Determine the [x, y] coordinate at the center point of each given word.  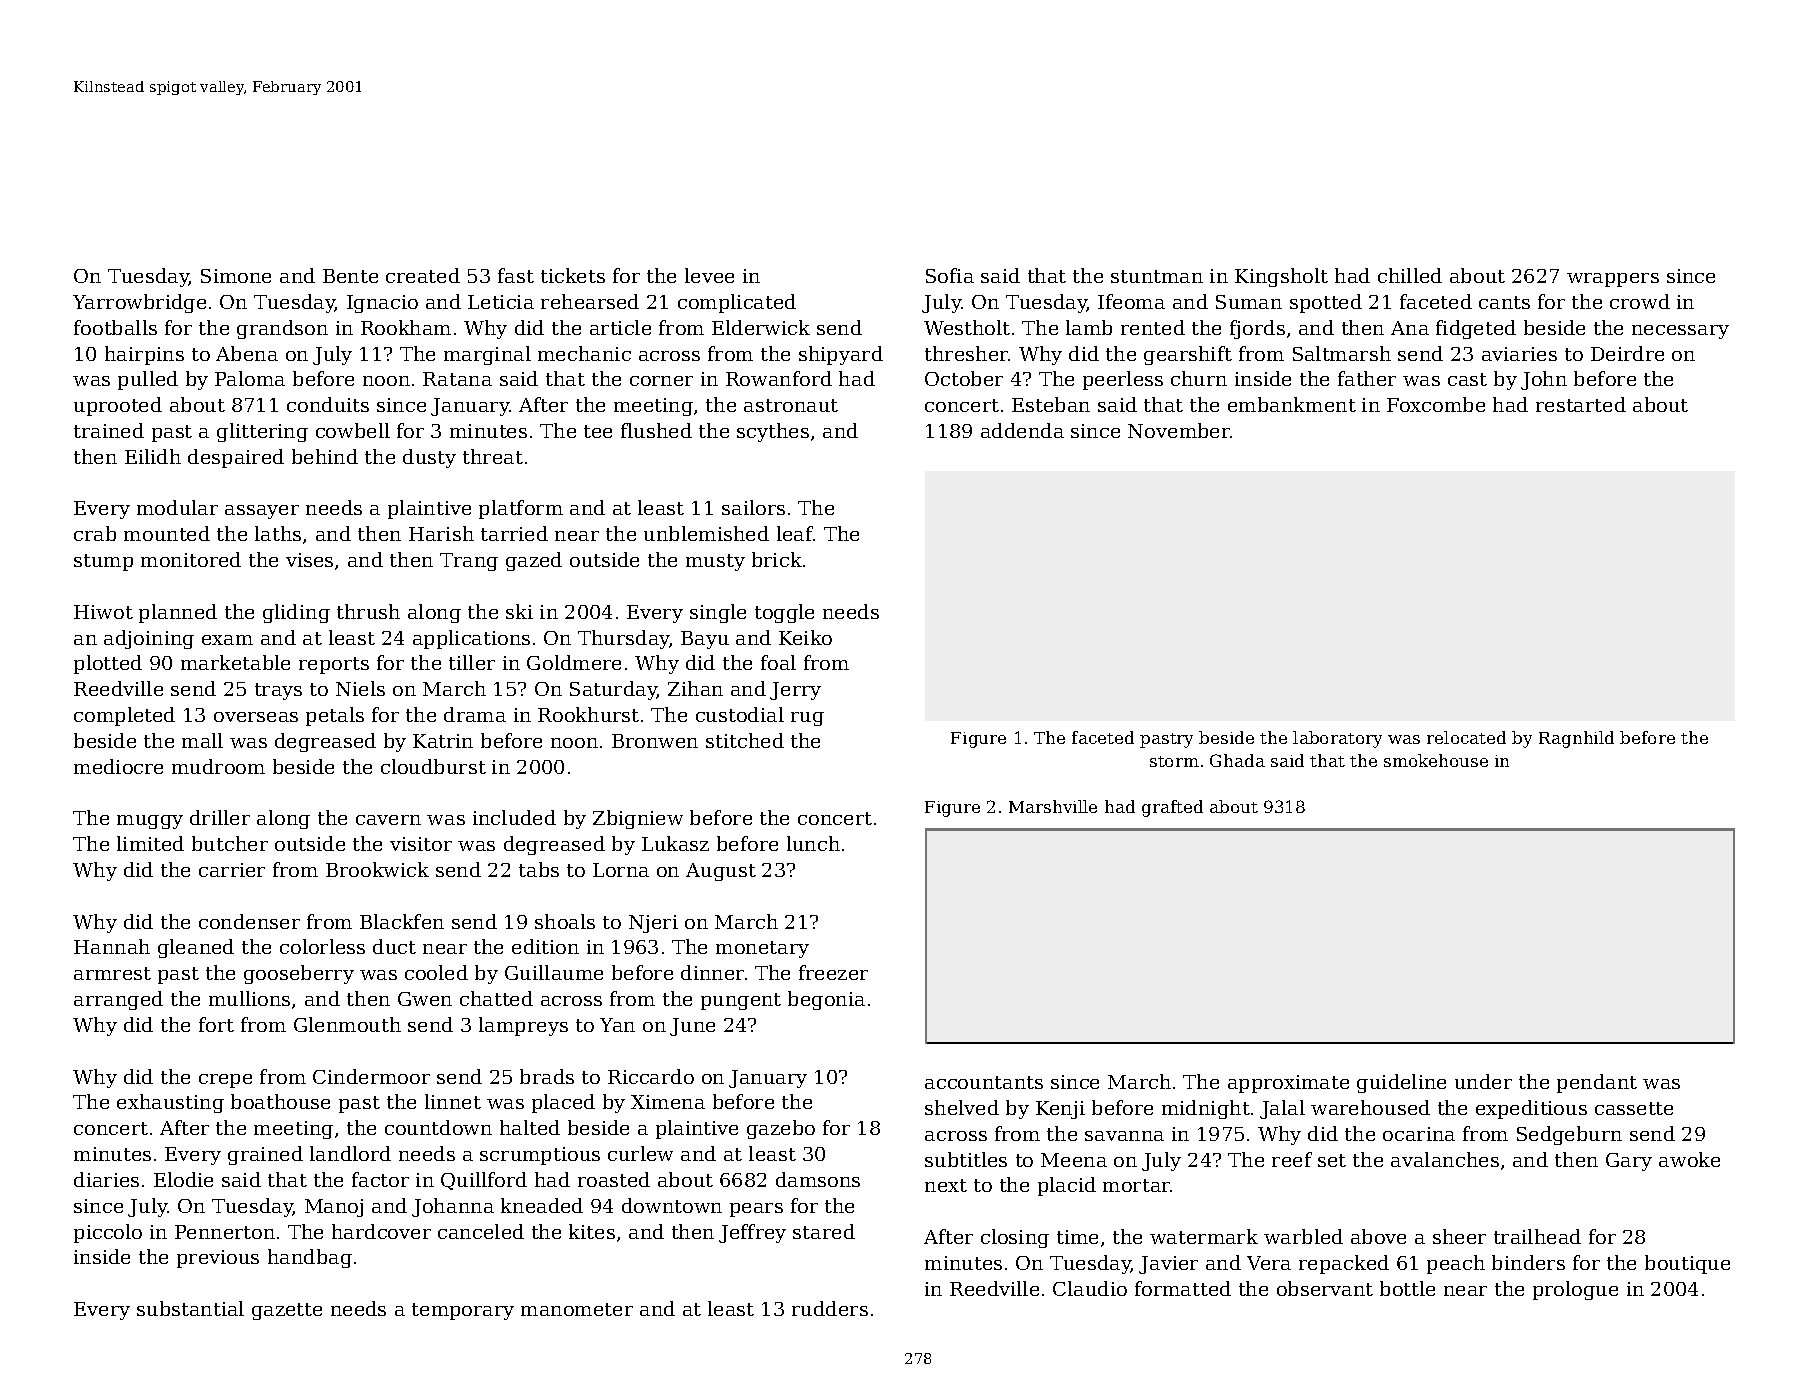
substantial [190, 1308]
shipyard [841, 355]
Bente [350, 276]
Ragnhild [1576, 739]
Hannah [112, 946]
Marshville [1053, 806]
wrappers [1613, 280]
